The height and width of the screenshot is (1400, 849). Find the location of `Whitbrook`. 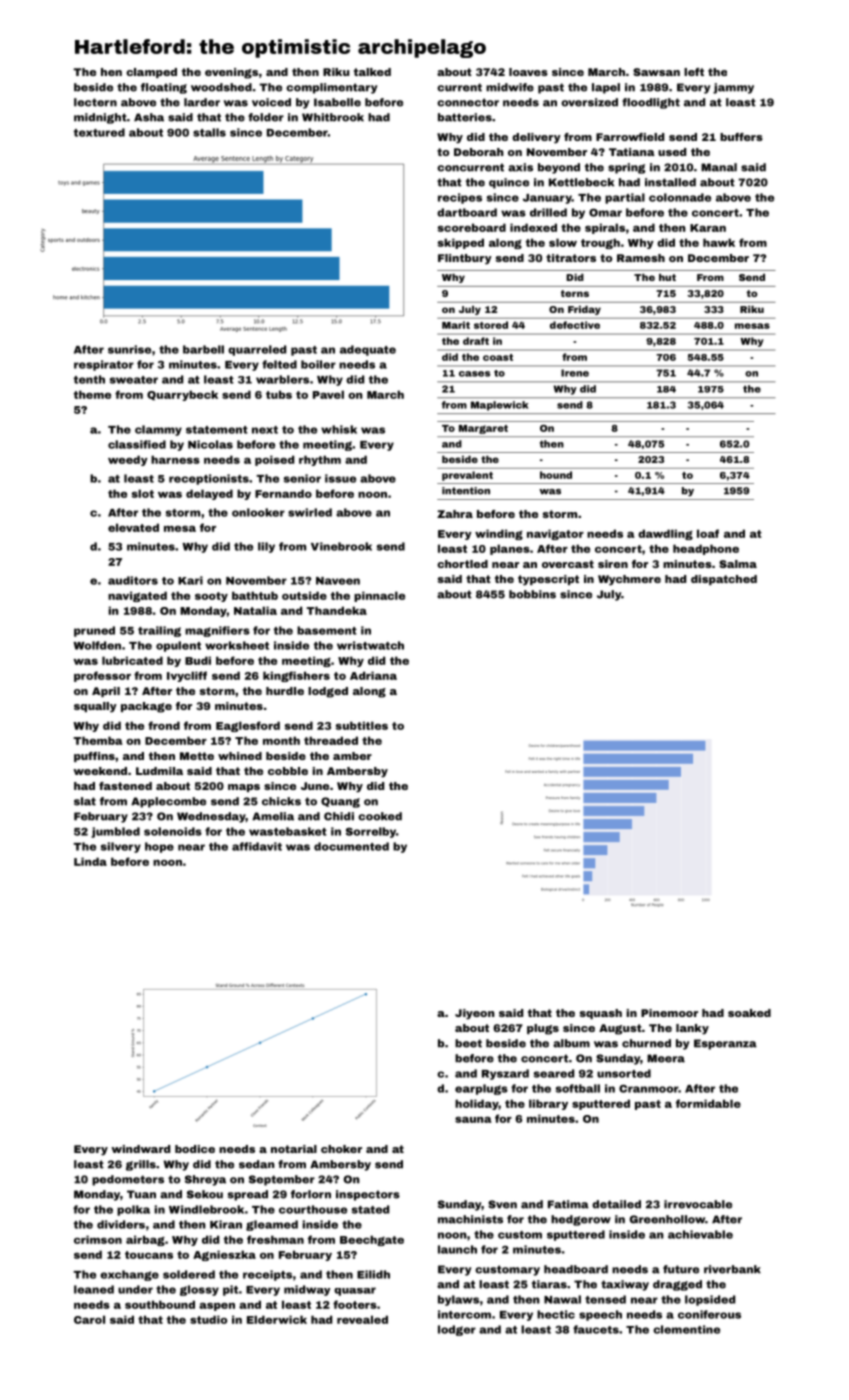

Whitbrook is located at coordinates (333, 117).
